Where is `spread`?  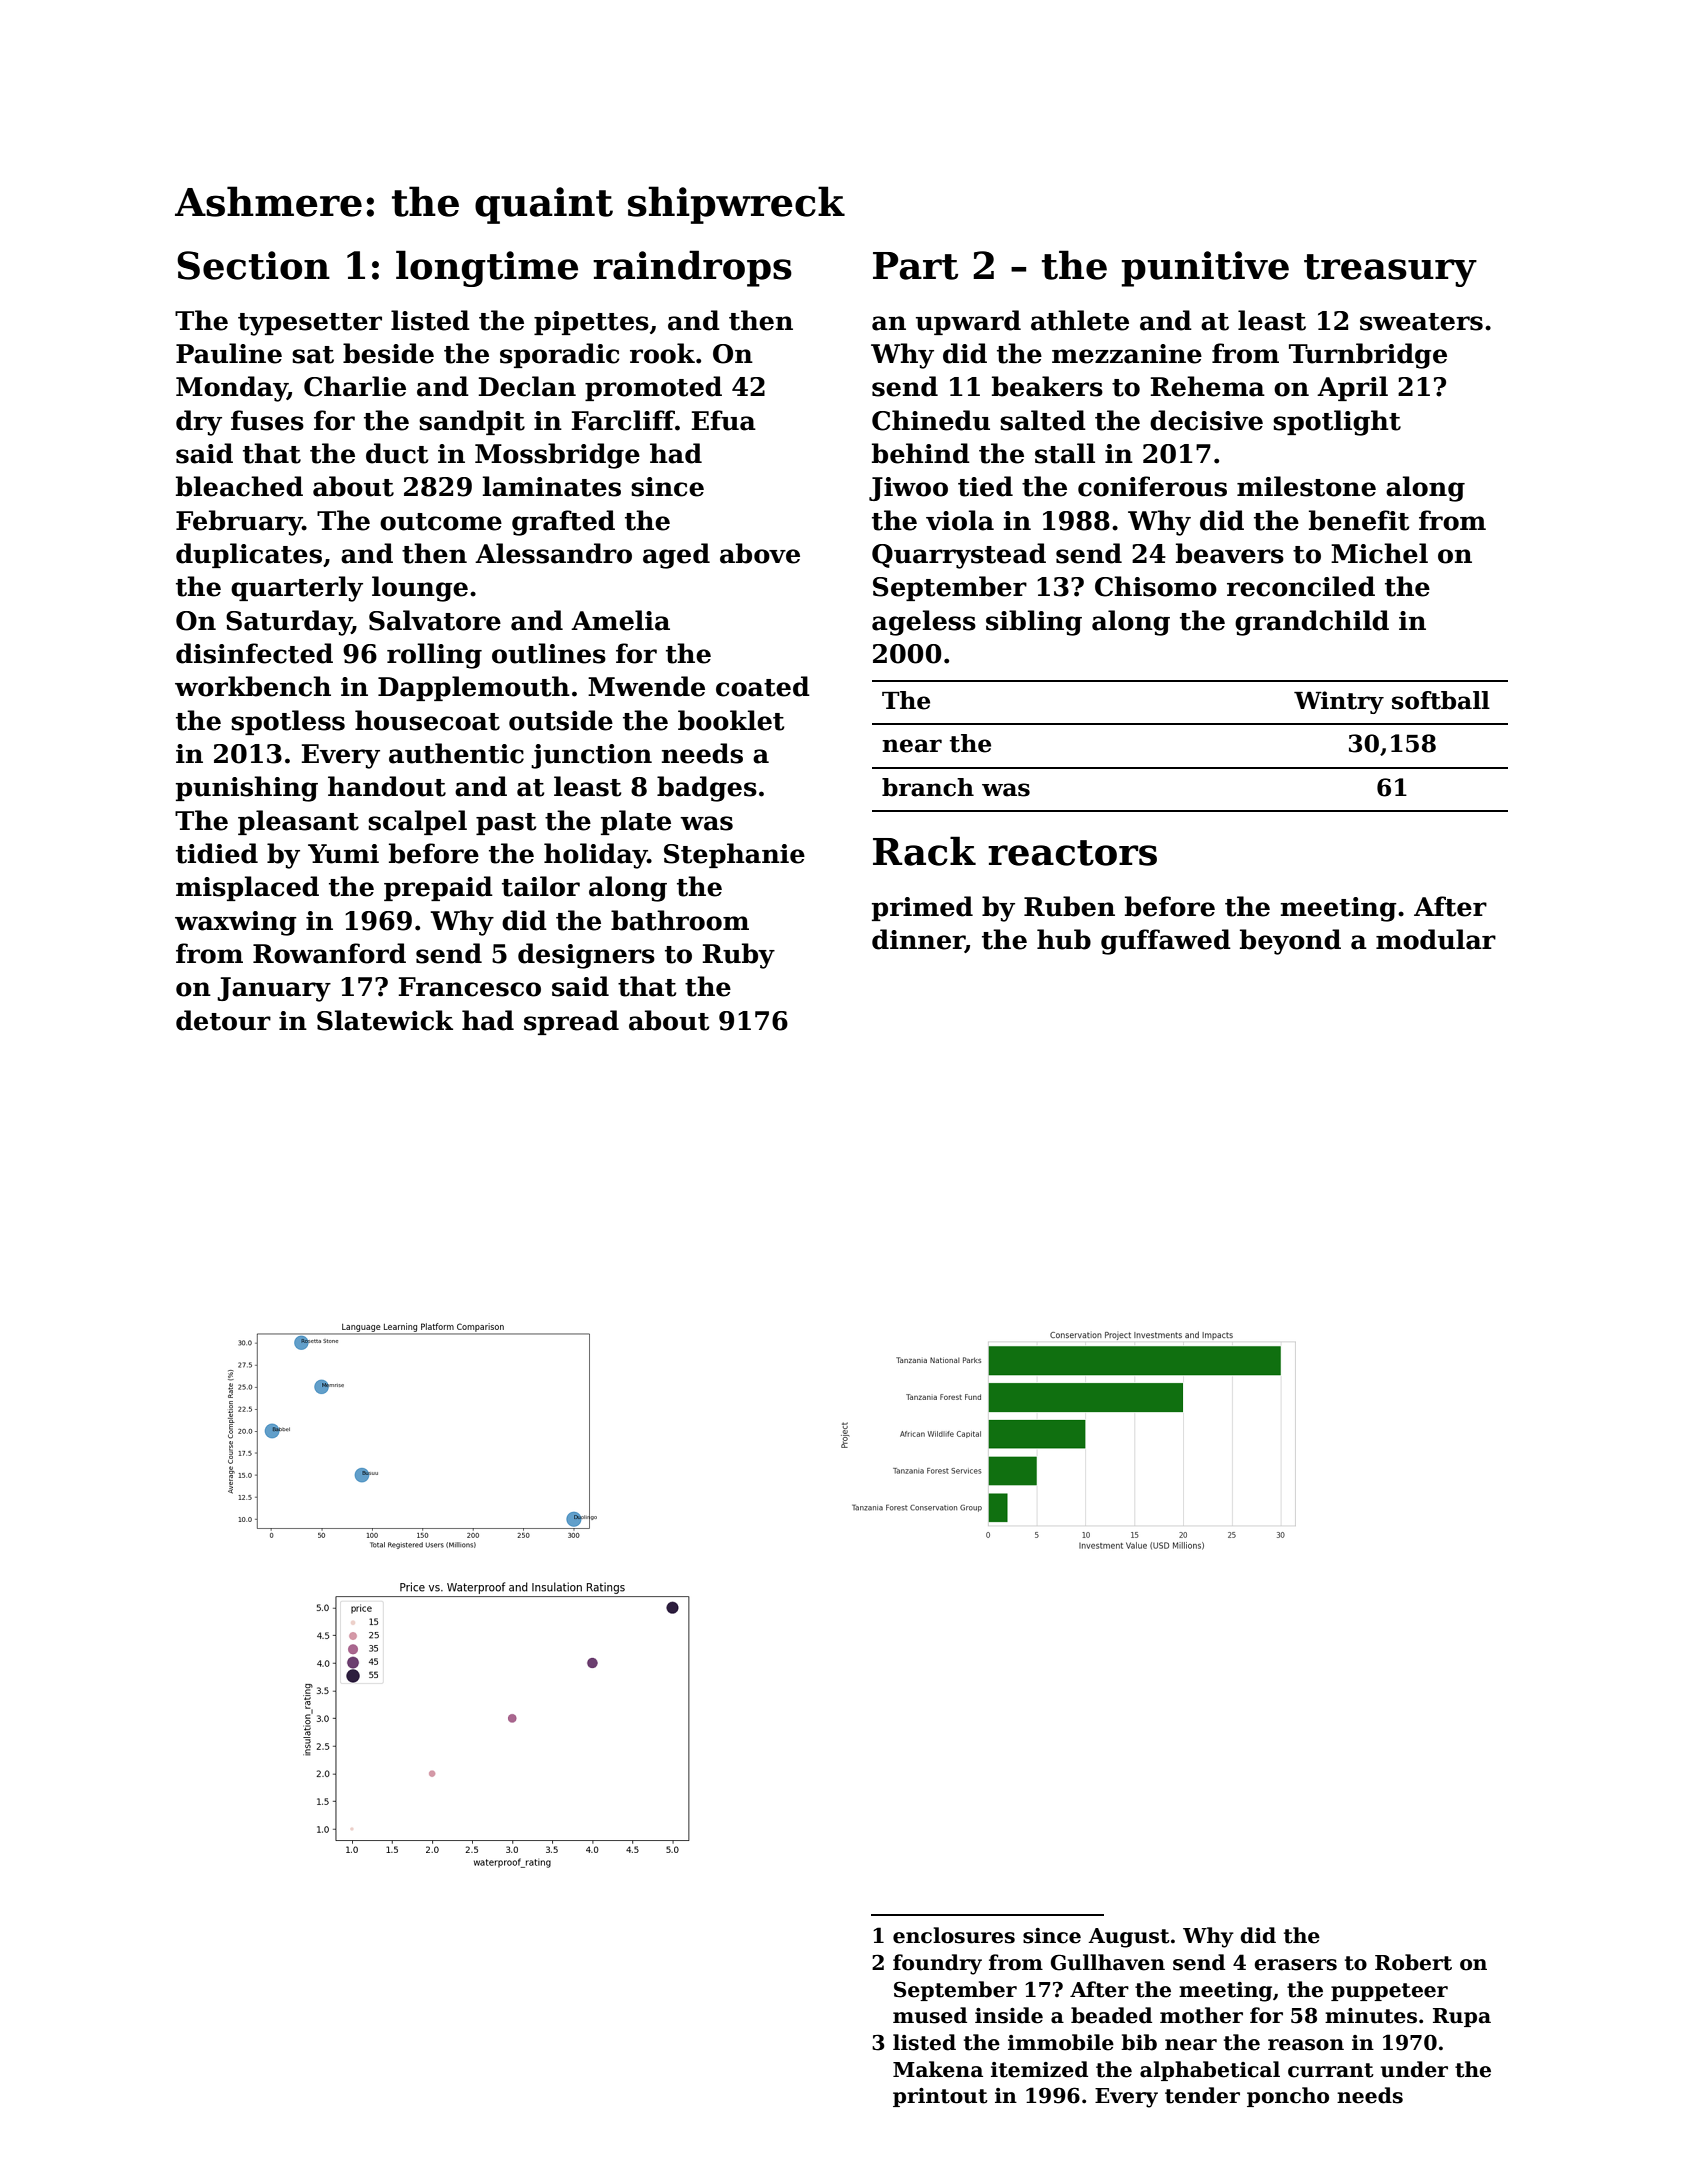
spread is located at coordinates (571, 1022).
